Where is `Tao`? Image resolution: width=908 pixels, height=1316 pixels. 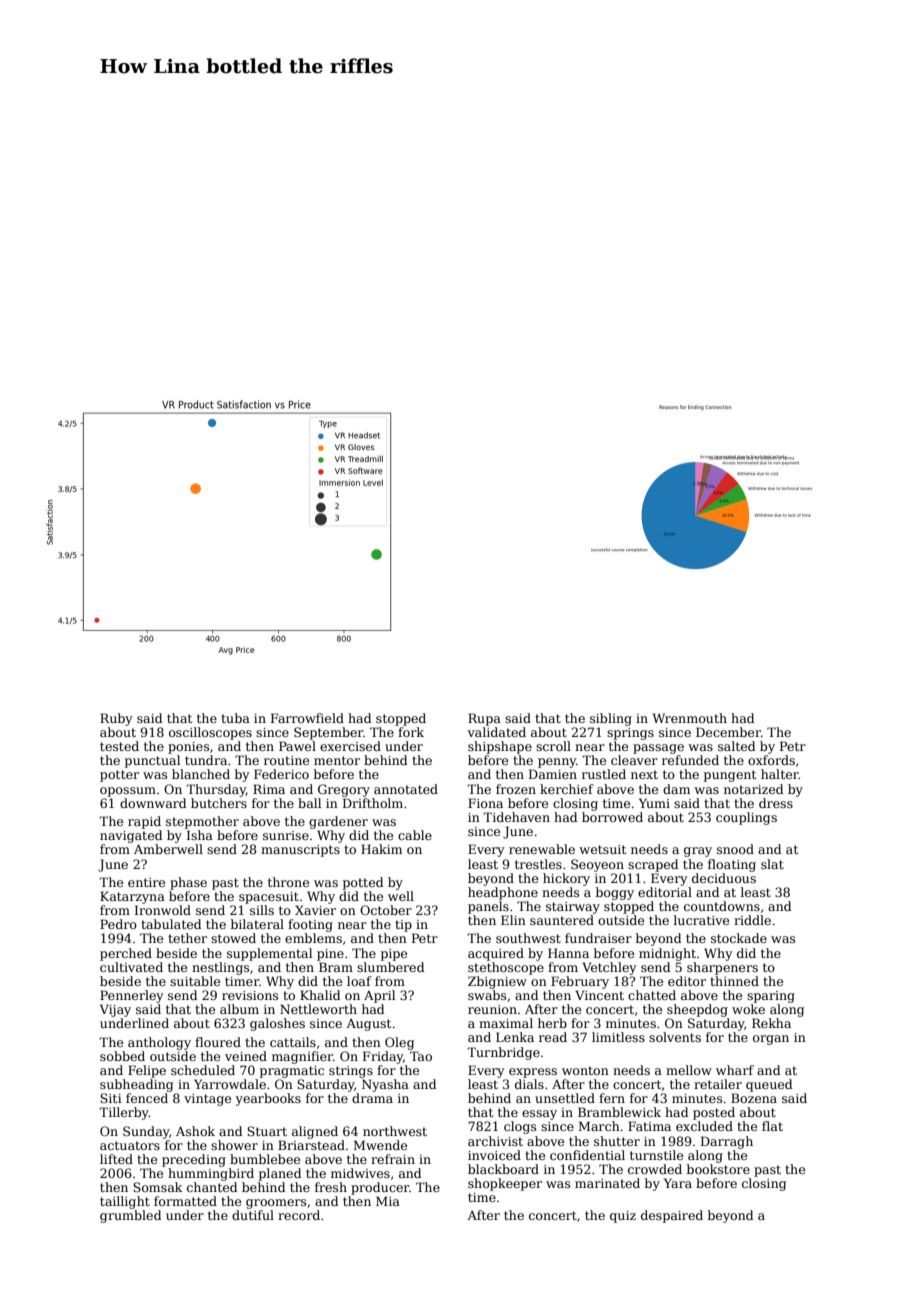 Tao is located at coordinates (421, 1056).
